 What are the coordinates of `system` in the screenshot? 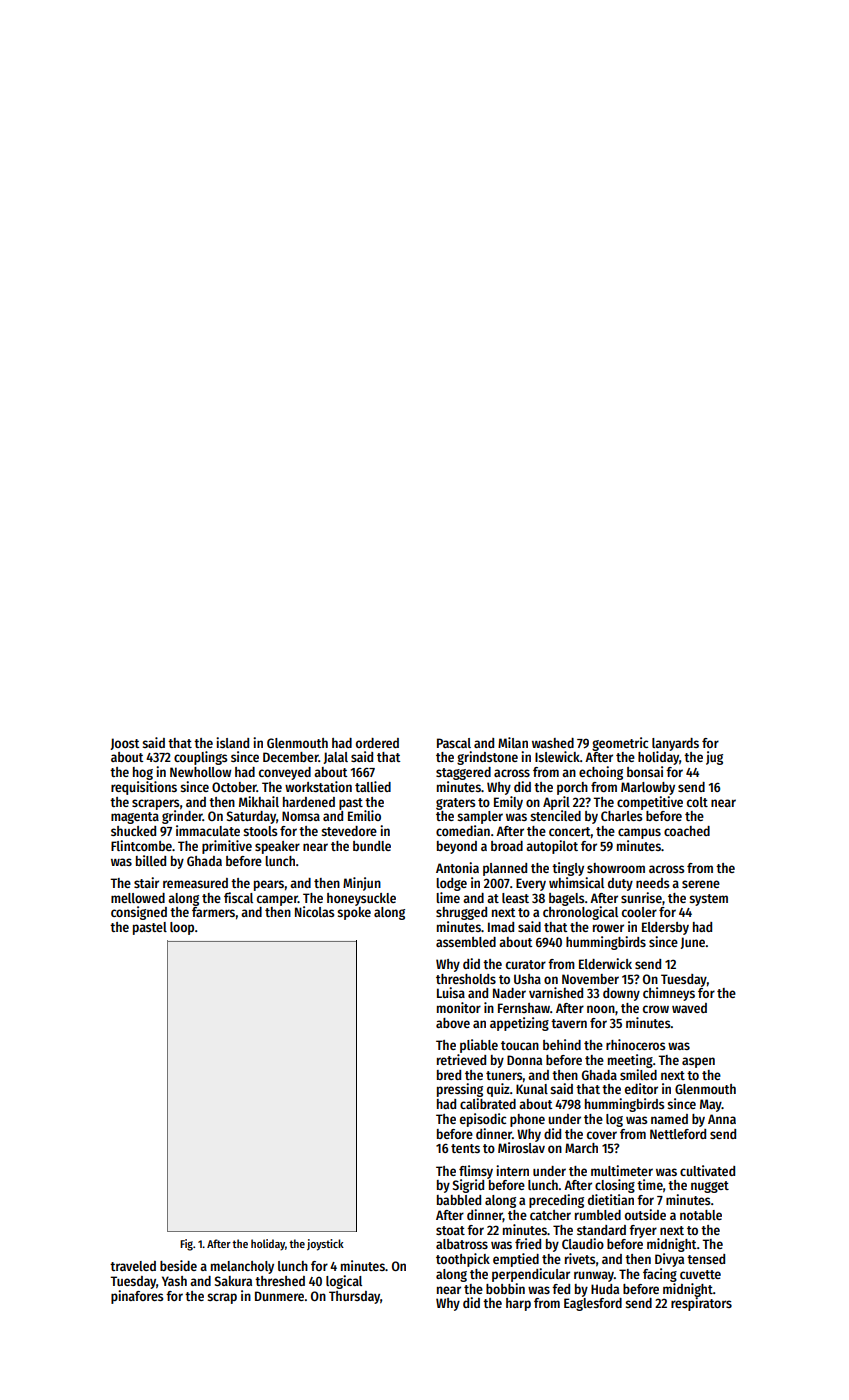 It's located at (708, 900).
